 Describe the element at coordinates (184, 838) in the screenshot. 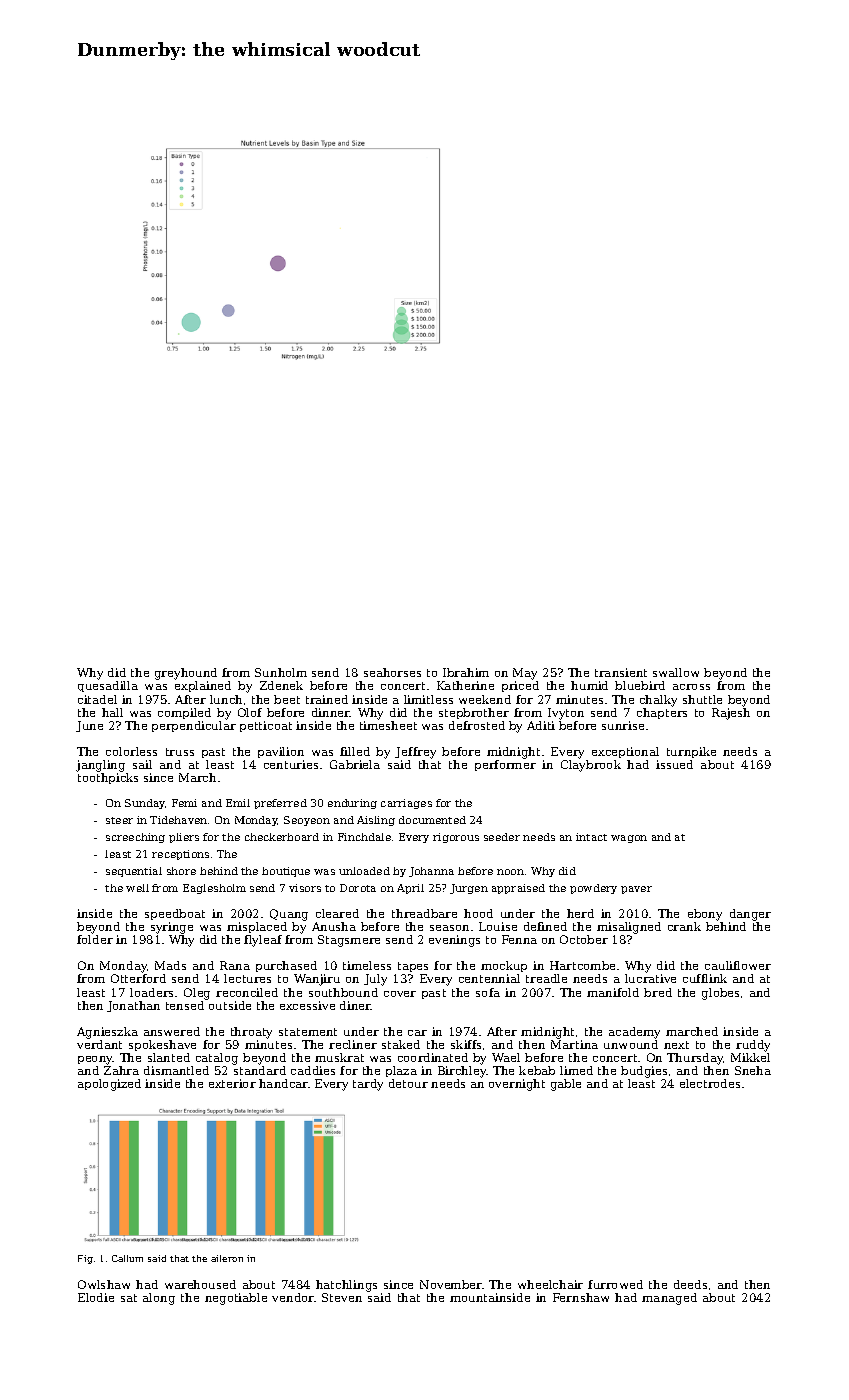

I see `pliers` at that location.
